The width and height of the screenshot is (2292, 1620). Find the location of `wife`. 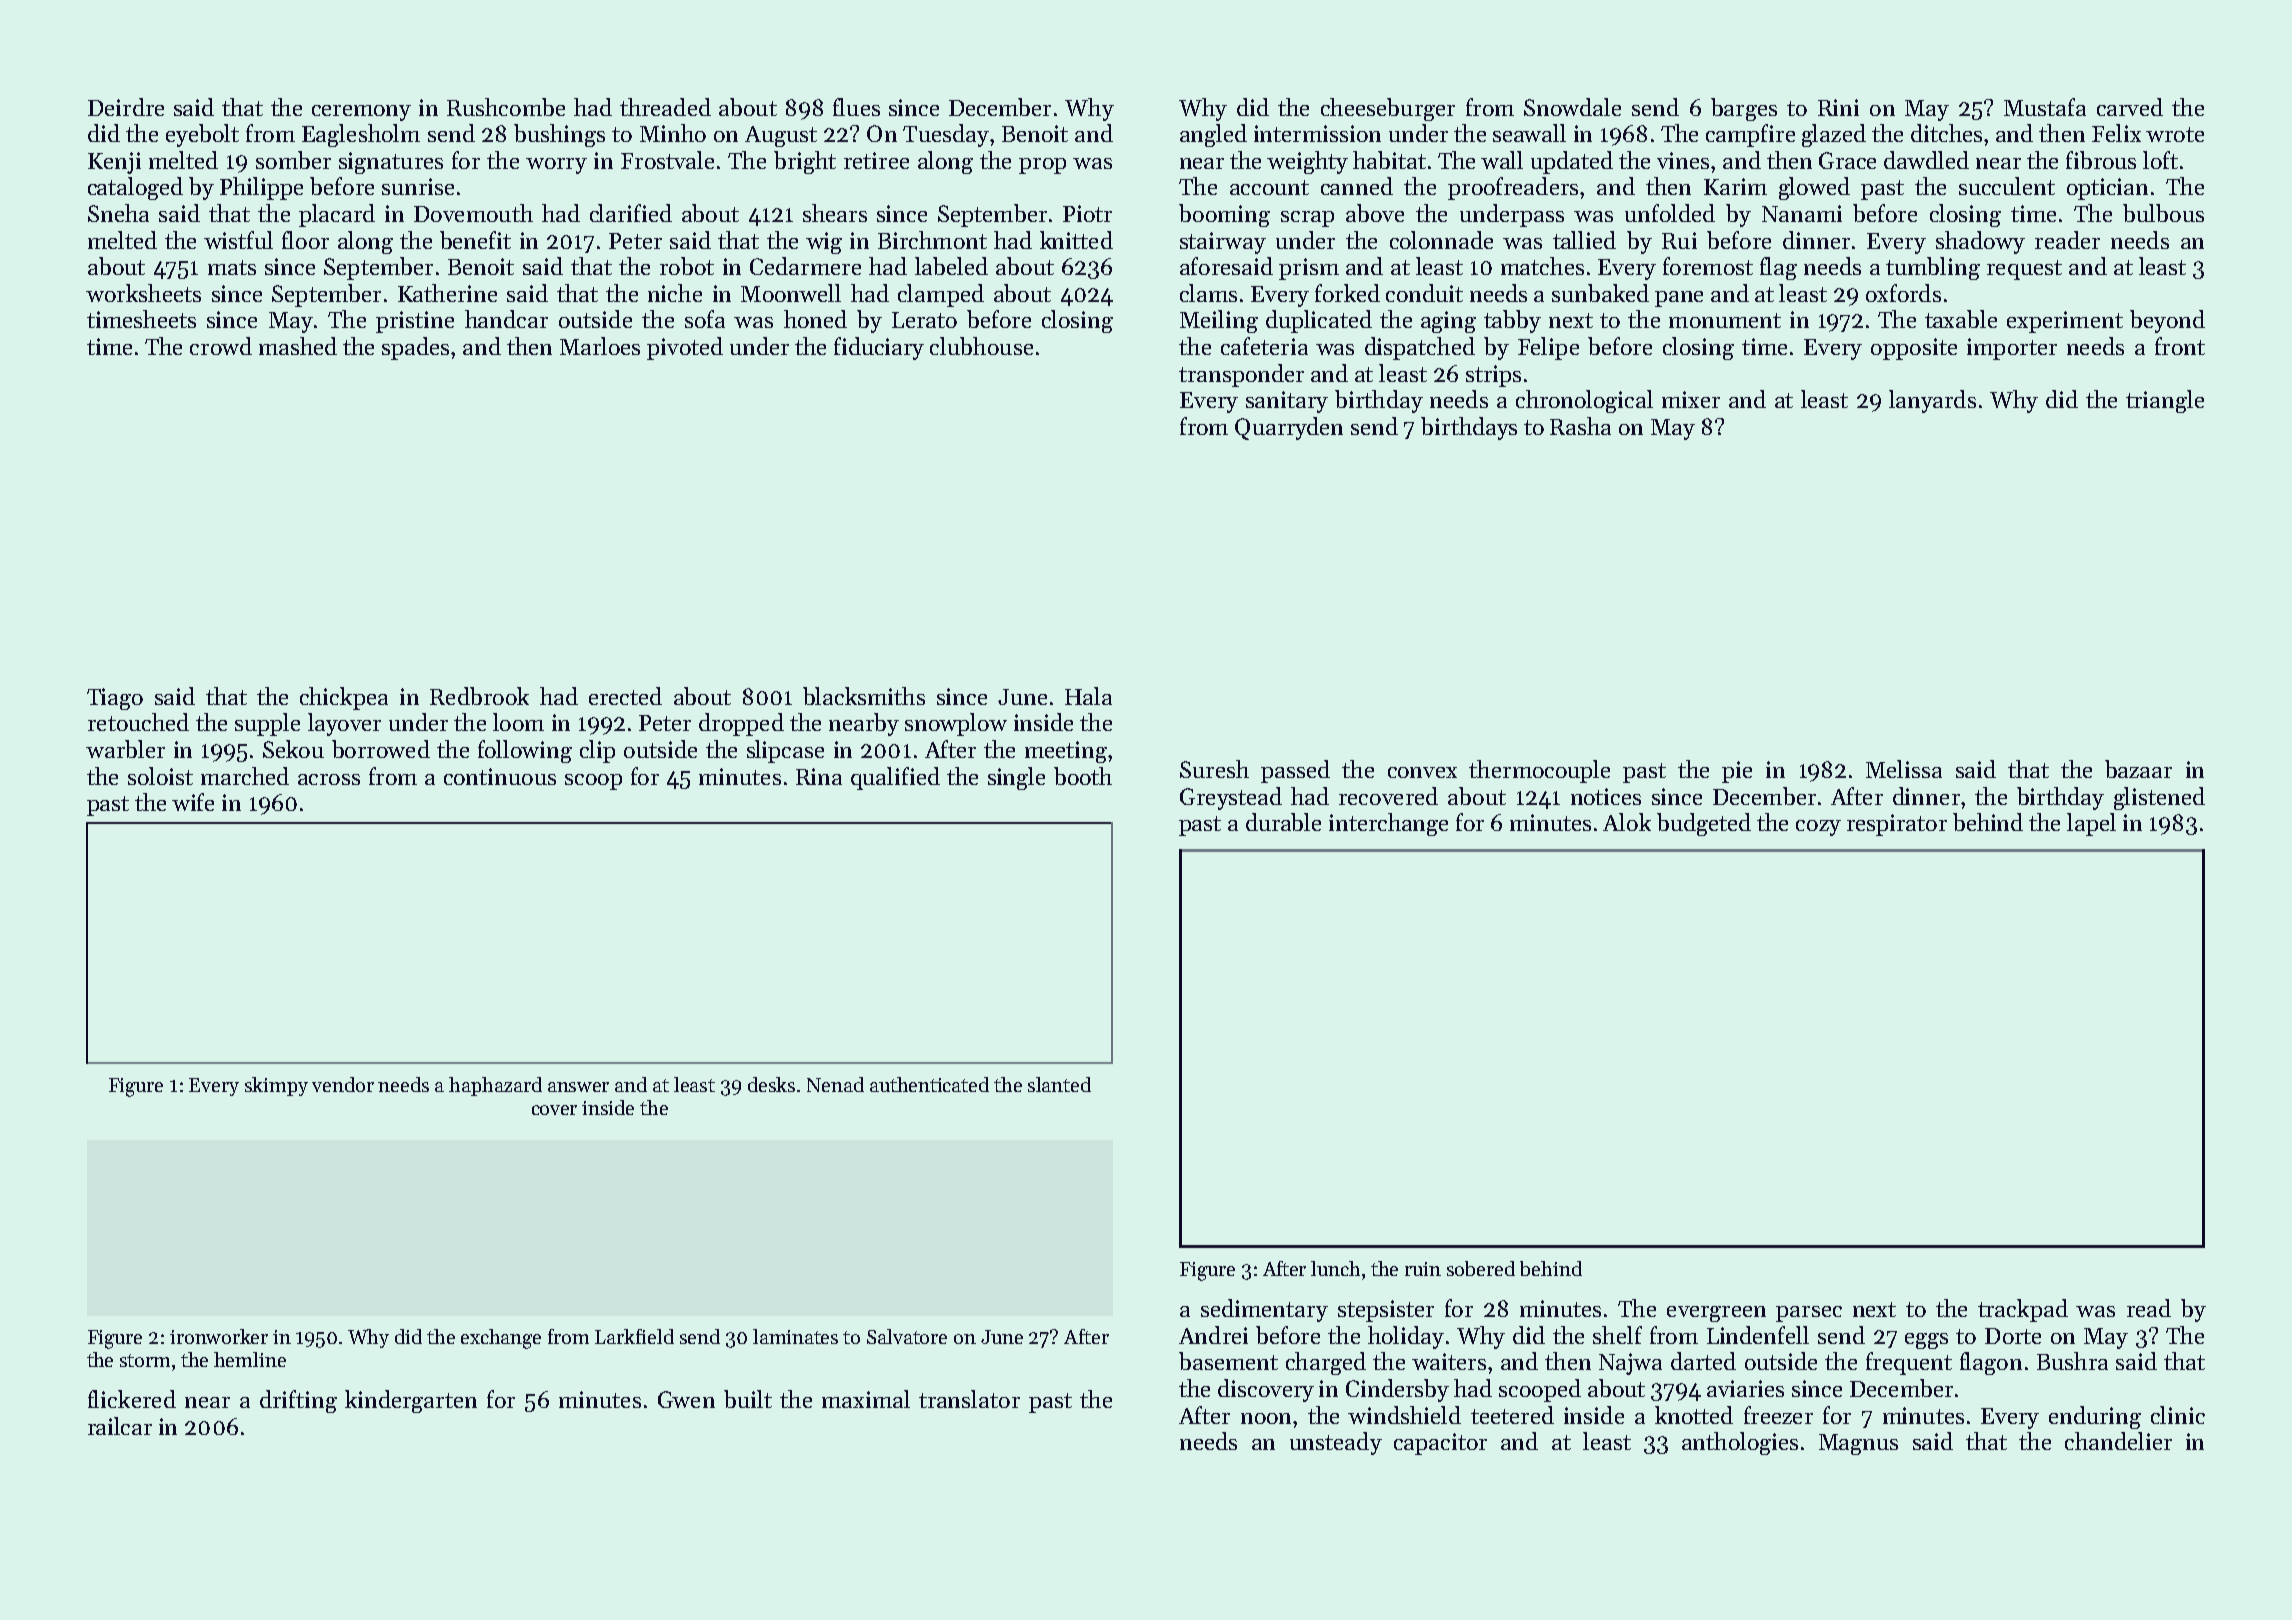

wife is located at coordinates (193, 802).
